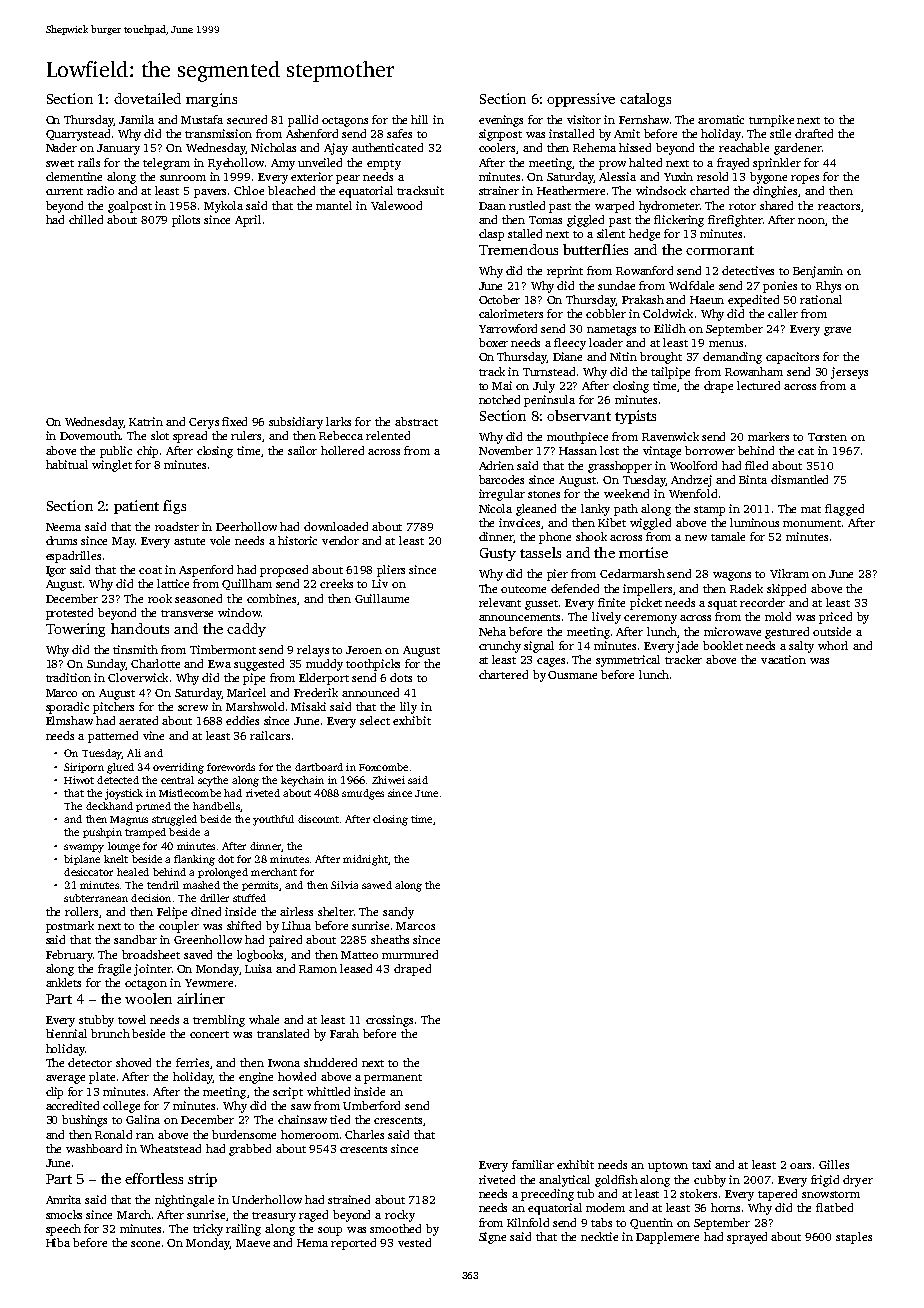 The height and width of the screenshot is (1308, 924). What do you see at coordinates (492, 1238) in the screenshot?
I see `Signe` at bounding box center [492, 1238].
